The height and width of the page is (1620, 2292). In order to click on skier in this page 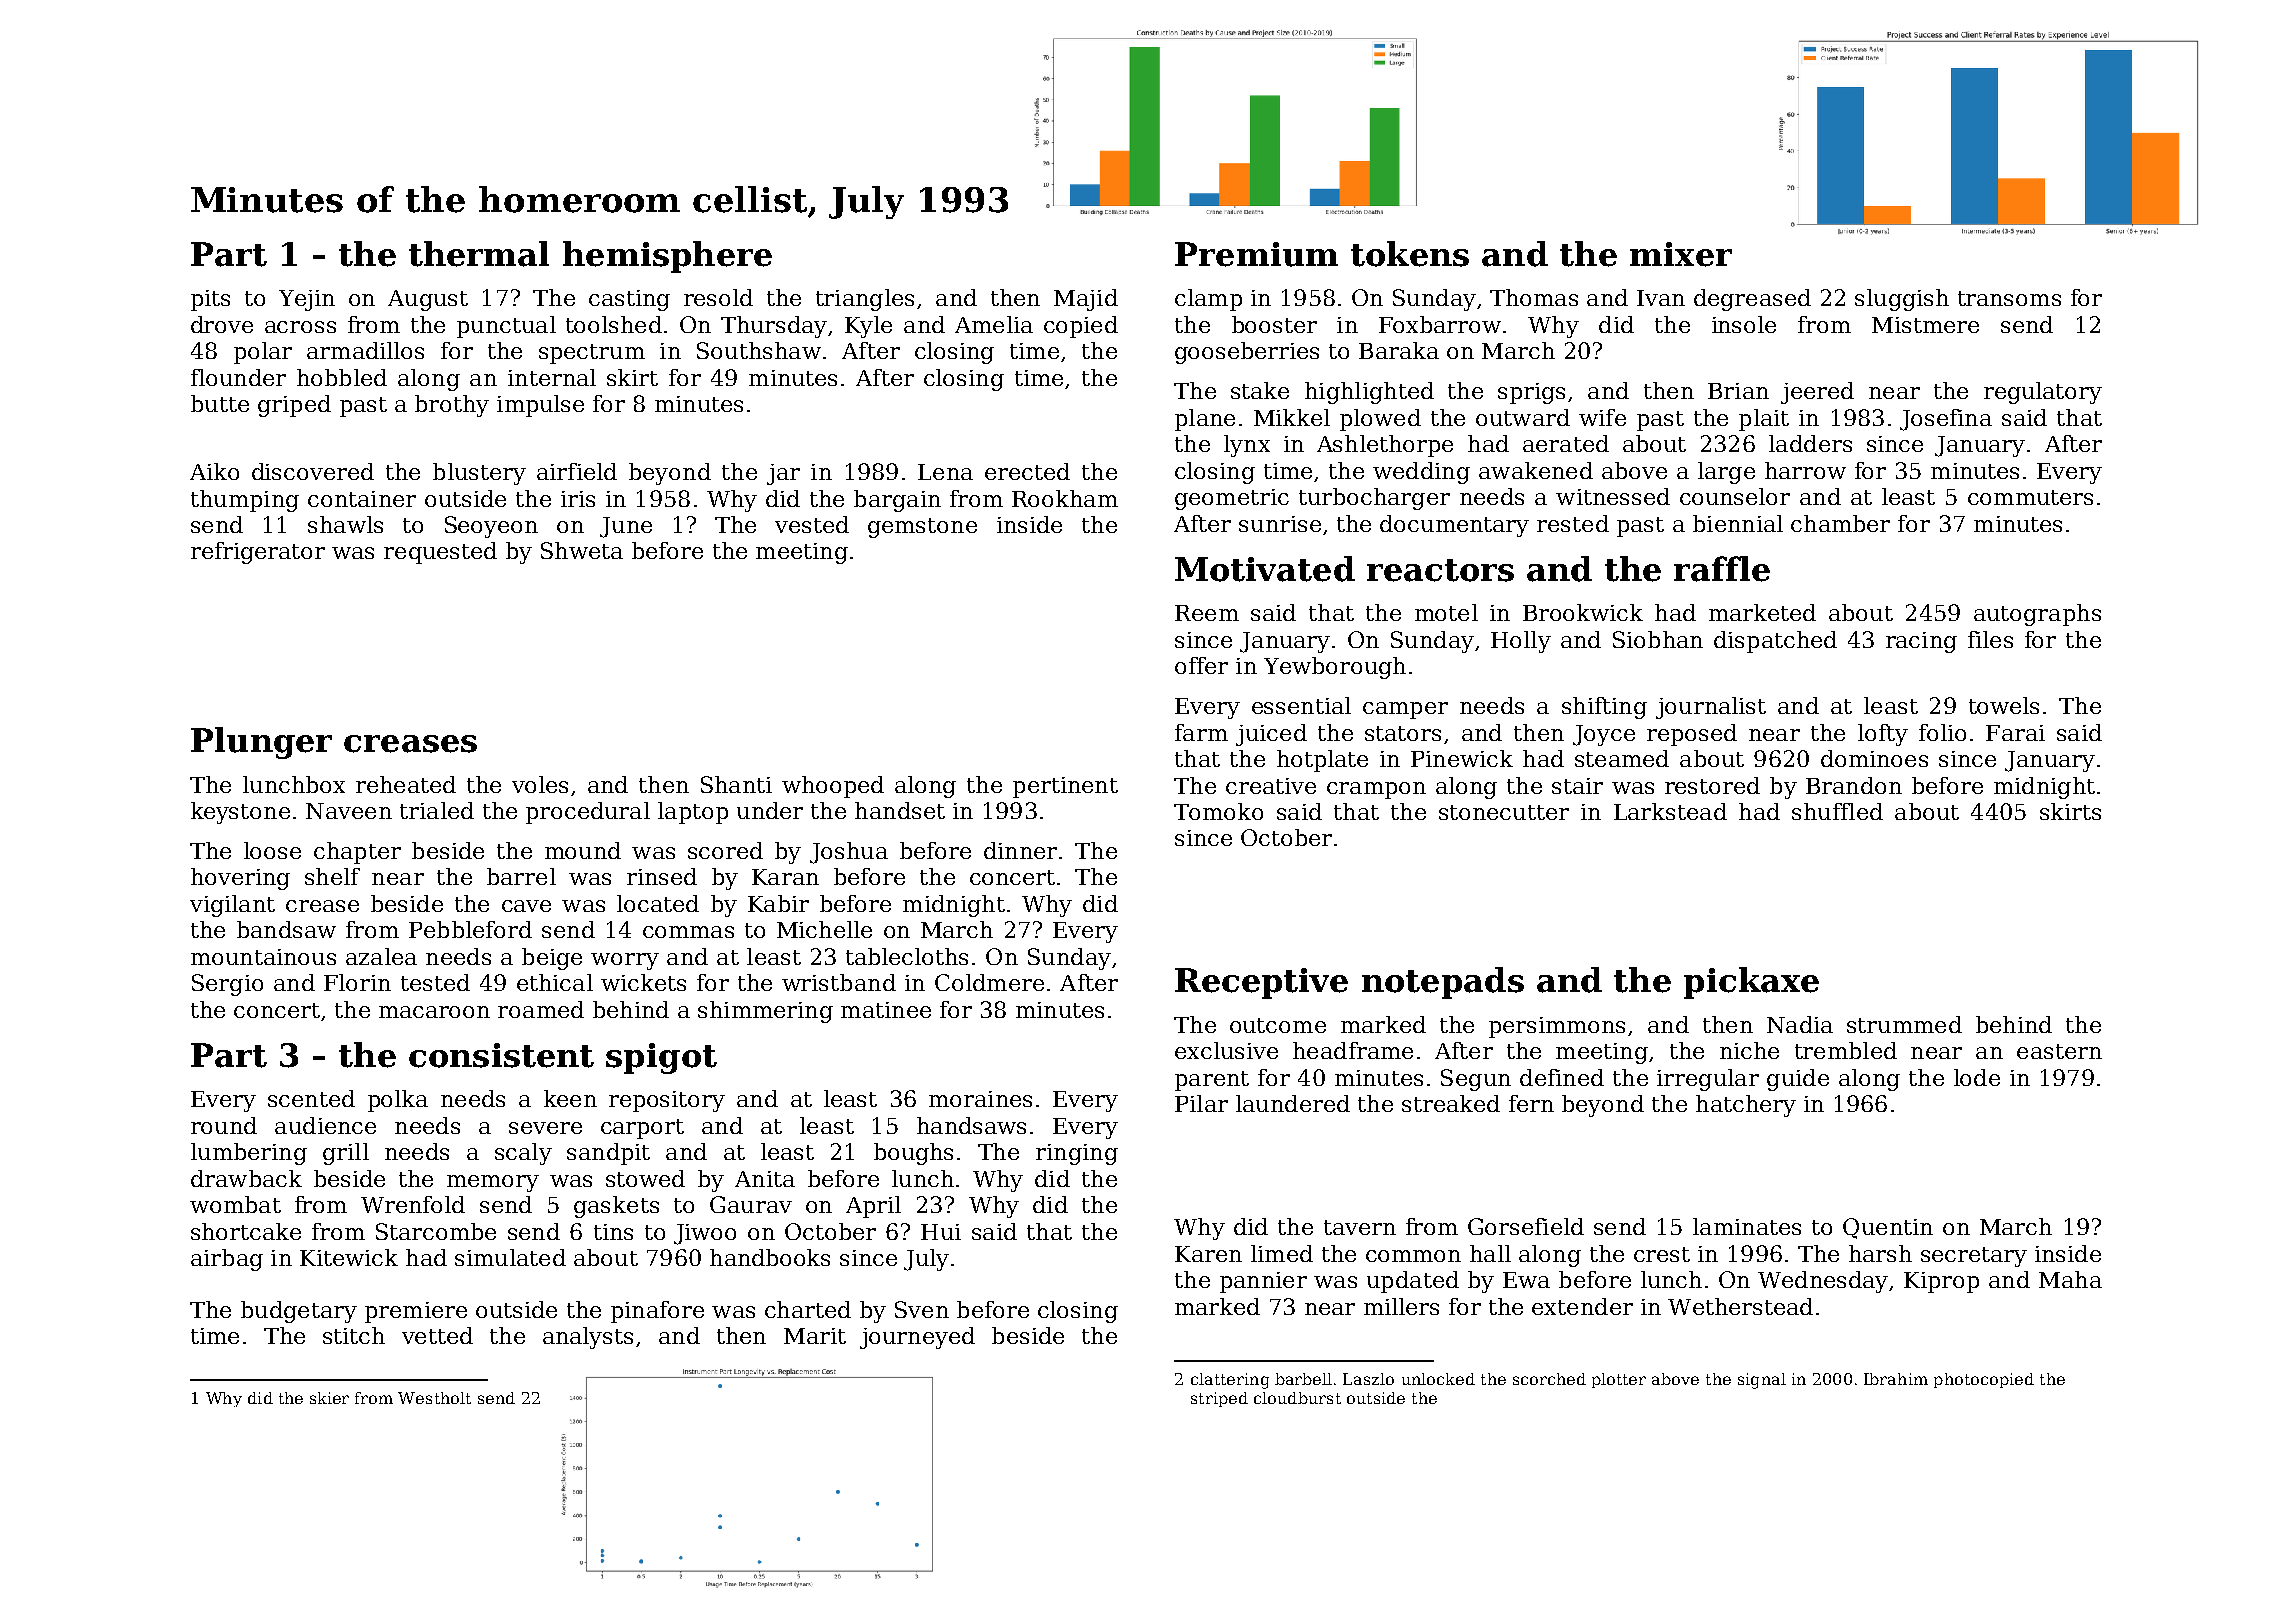, I will do `click(329, 1398)`.
